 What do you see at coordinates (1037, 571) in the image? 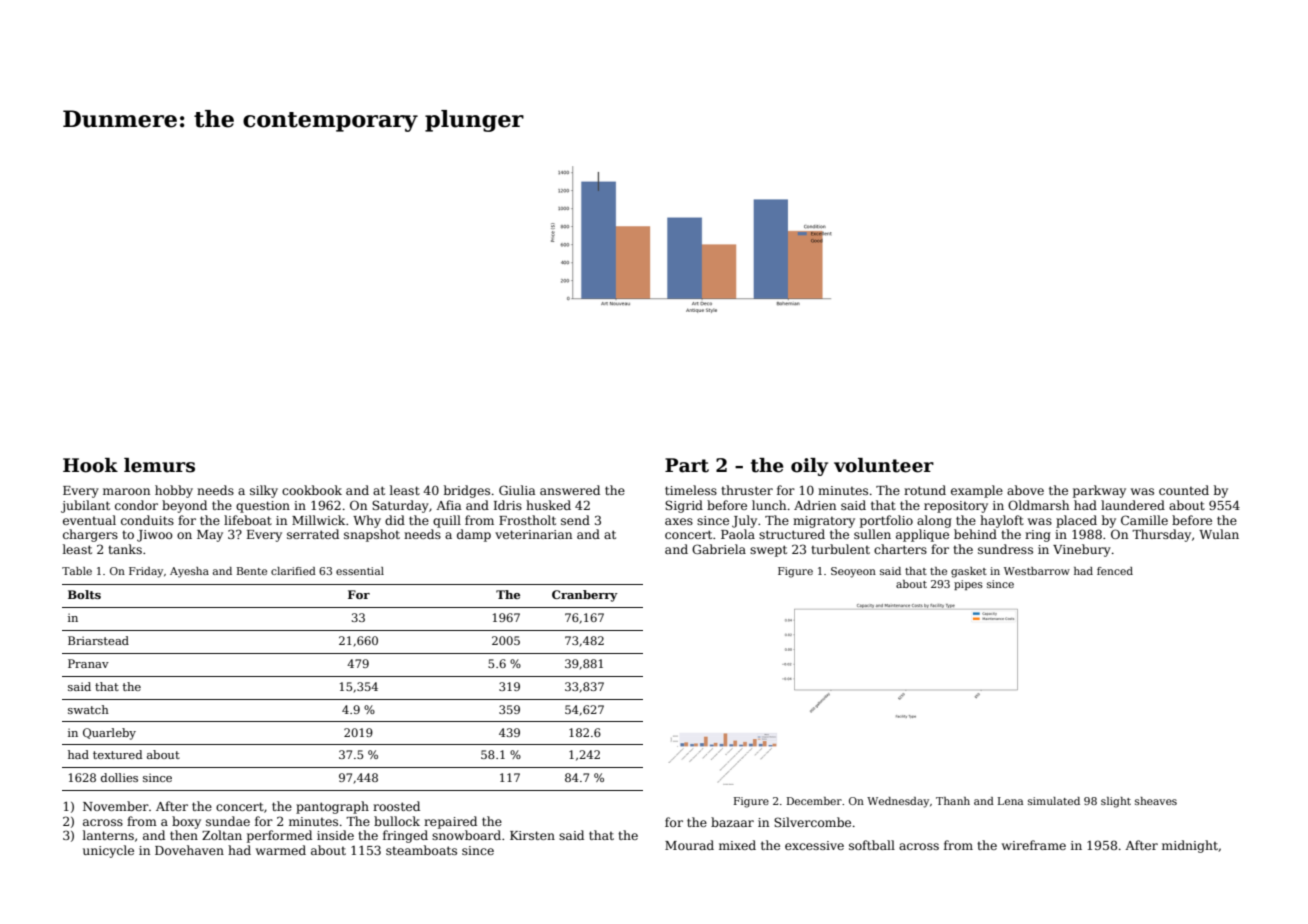
I see `Westbarrow` at bounding box center [1037, 571].
